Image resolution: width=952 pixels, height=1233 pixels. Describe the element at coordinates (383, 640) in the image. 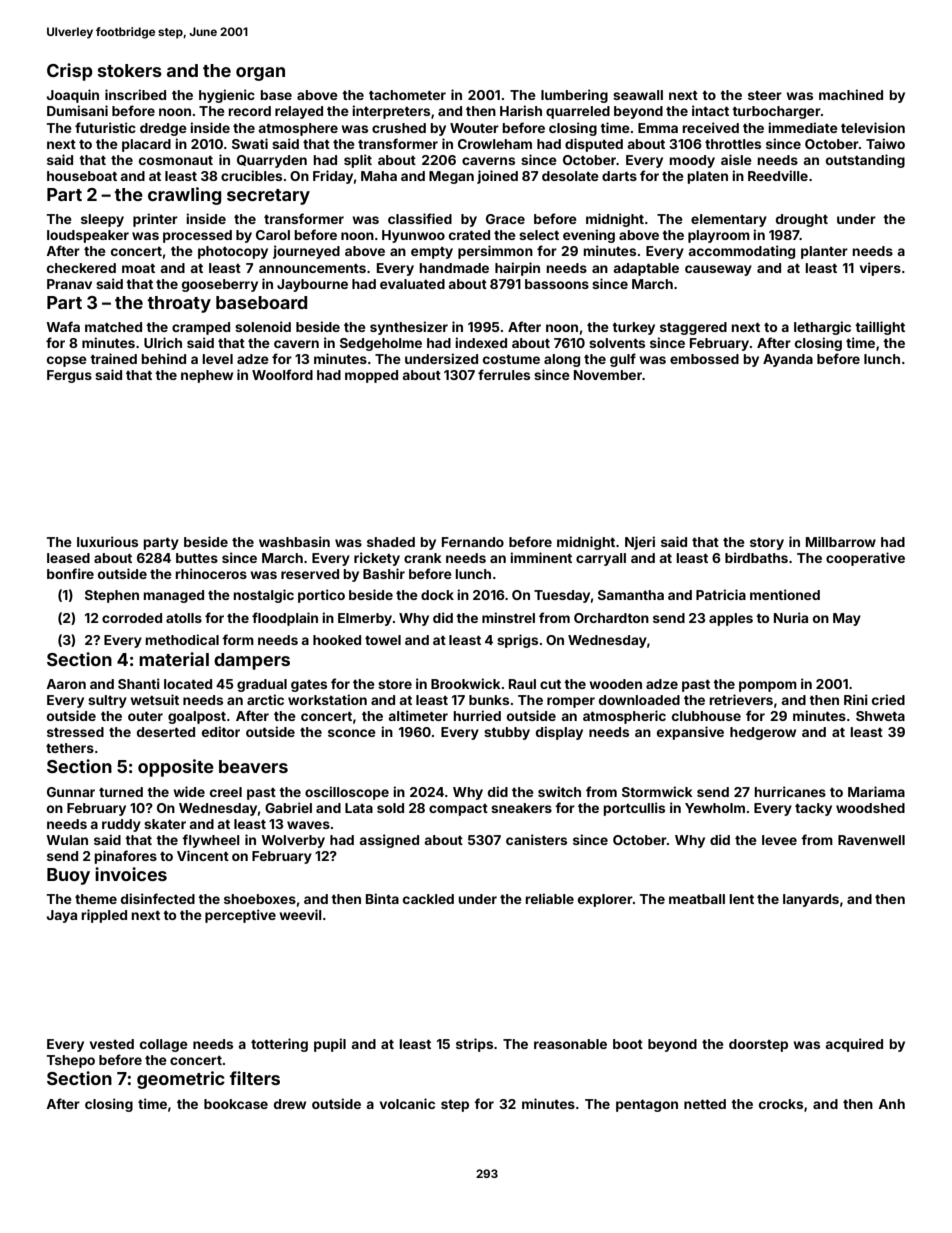

I see `towel` at that location.
